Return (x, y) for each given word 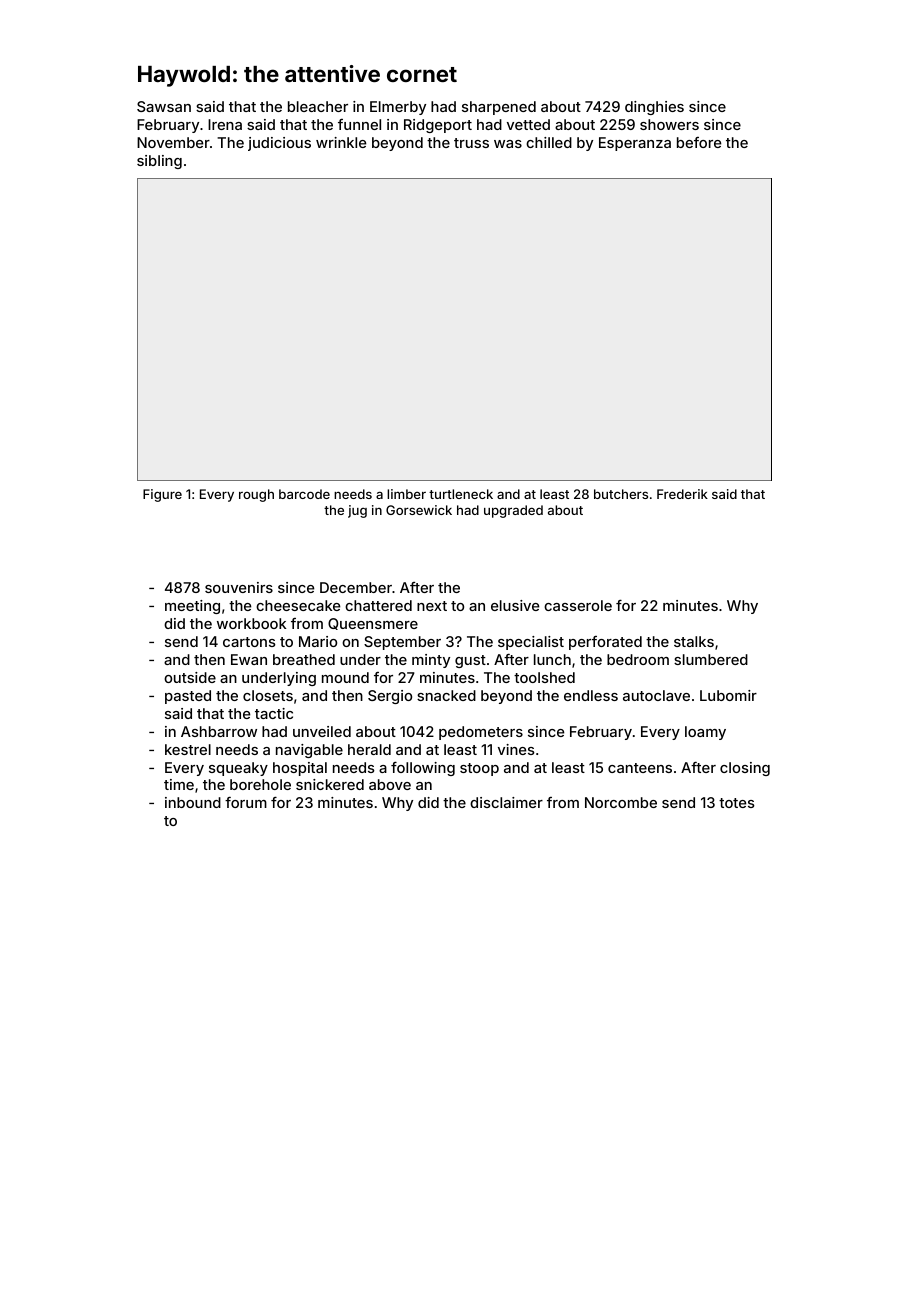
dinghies (654, 108)
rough (256, 495)
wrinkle (341, 142)
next (432, 606)
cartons (249, 642)
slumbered (711, 659)
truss (471, 143)
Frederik (682, 494)
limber (406, 494)
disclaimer (506, 802)
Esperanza (635, 144)
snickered (330, 784)
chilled (549, 142)
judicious (279, 144)
